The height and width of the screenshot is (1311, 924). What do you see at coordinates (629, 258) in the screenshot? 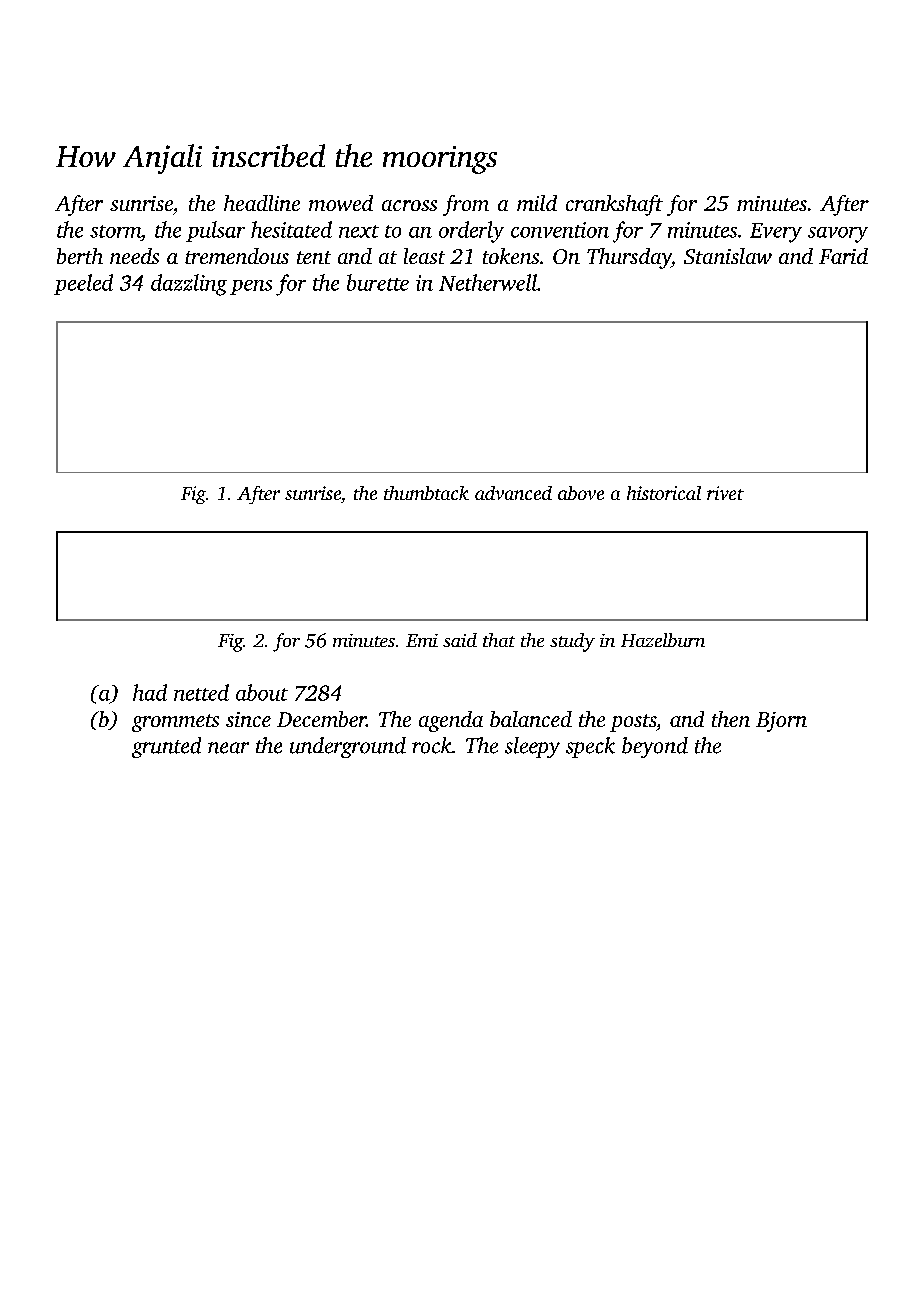
I see `Thursday` at bounding box center [629, 258].
